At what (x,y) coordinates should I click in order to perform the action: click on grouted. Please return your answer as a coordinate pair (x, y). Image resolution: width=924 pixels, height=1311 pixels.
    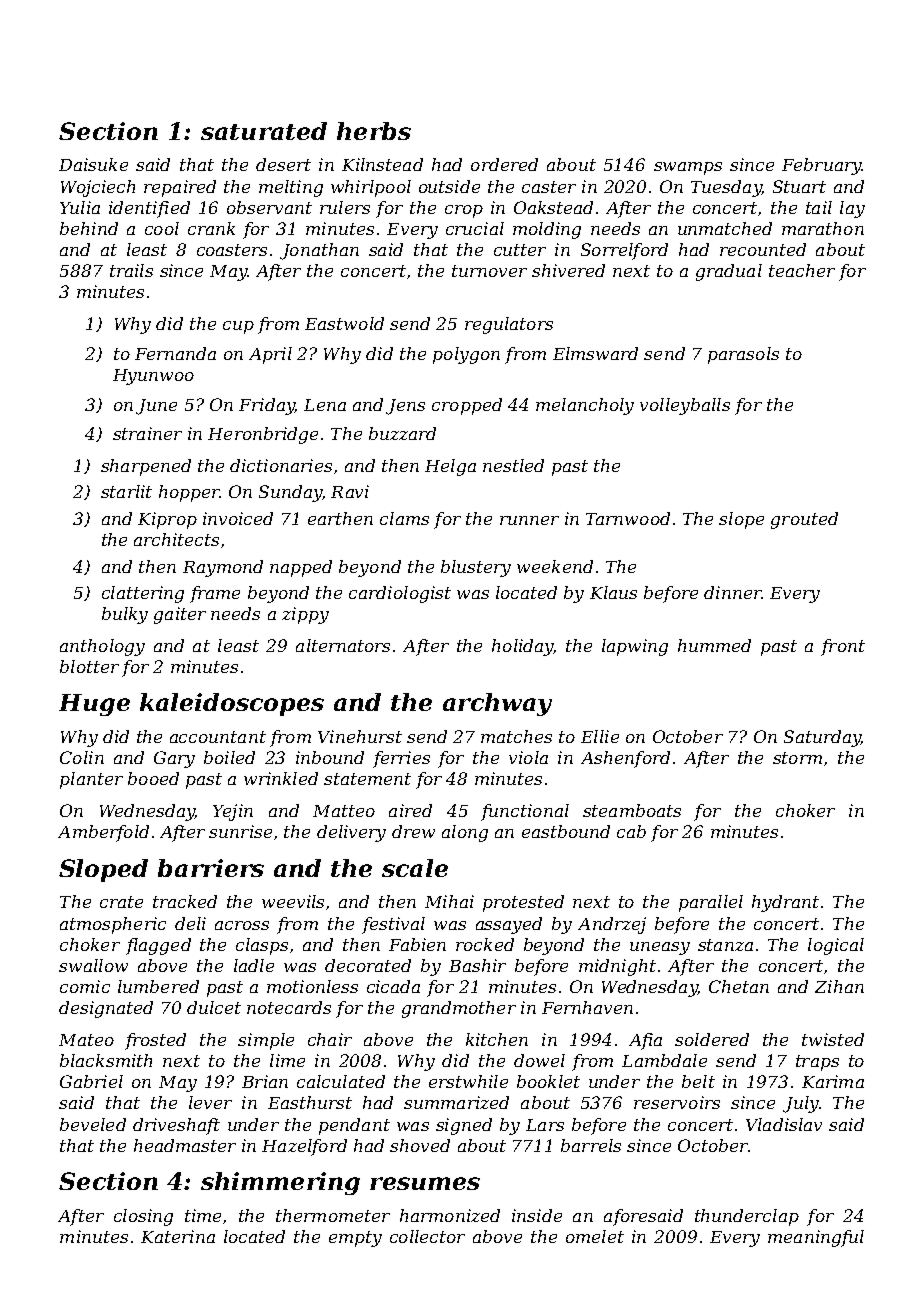
    Looking at the image, I should click on (804, 520).
